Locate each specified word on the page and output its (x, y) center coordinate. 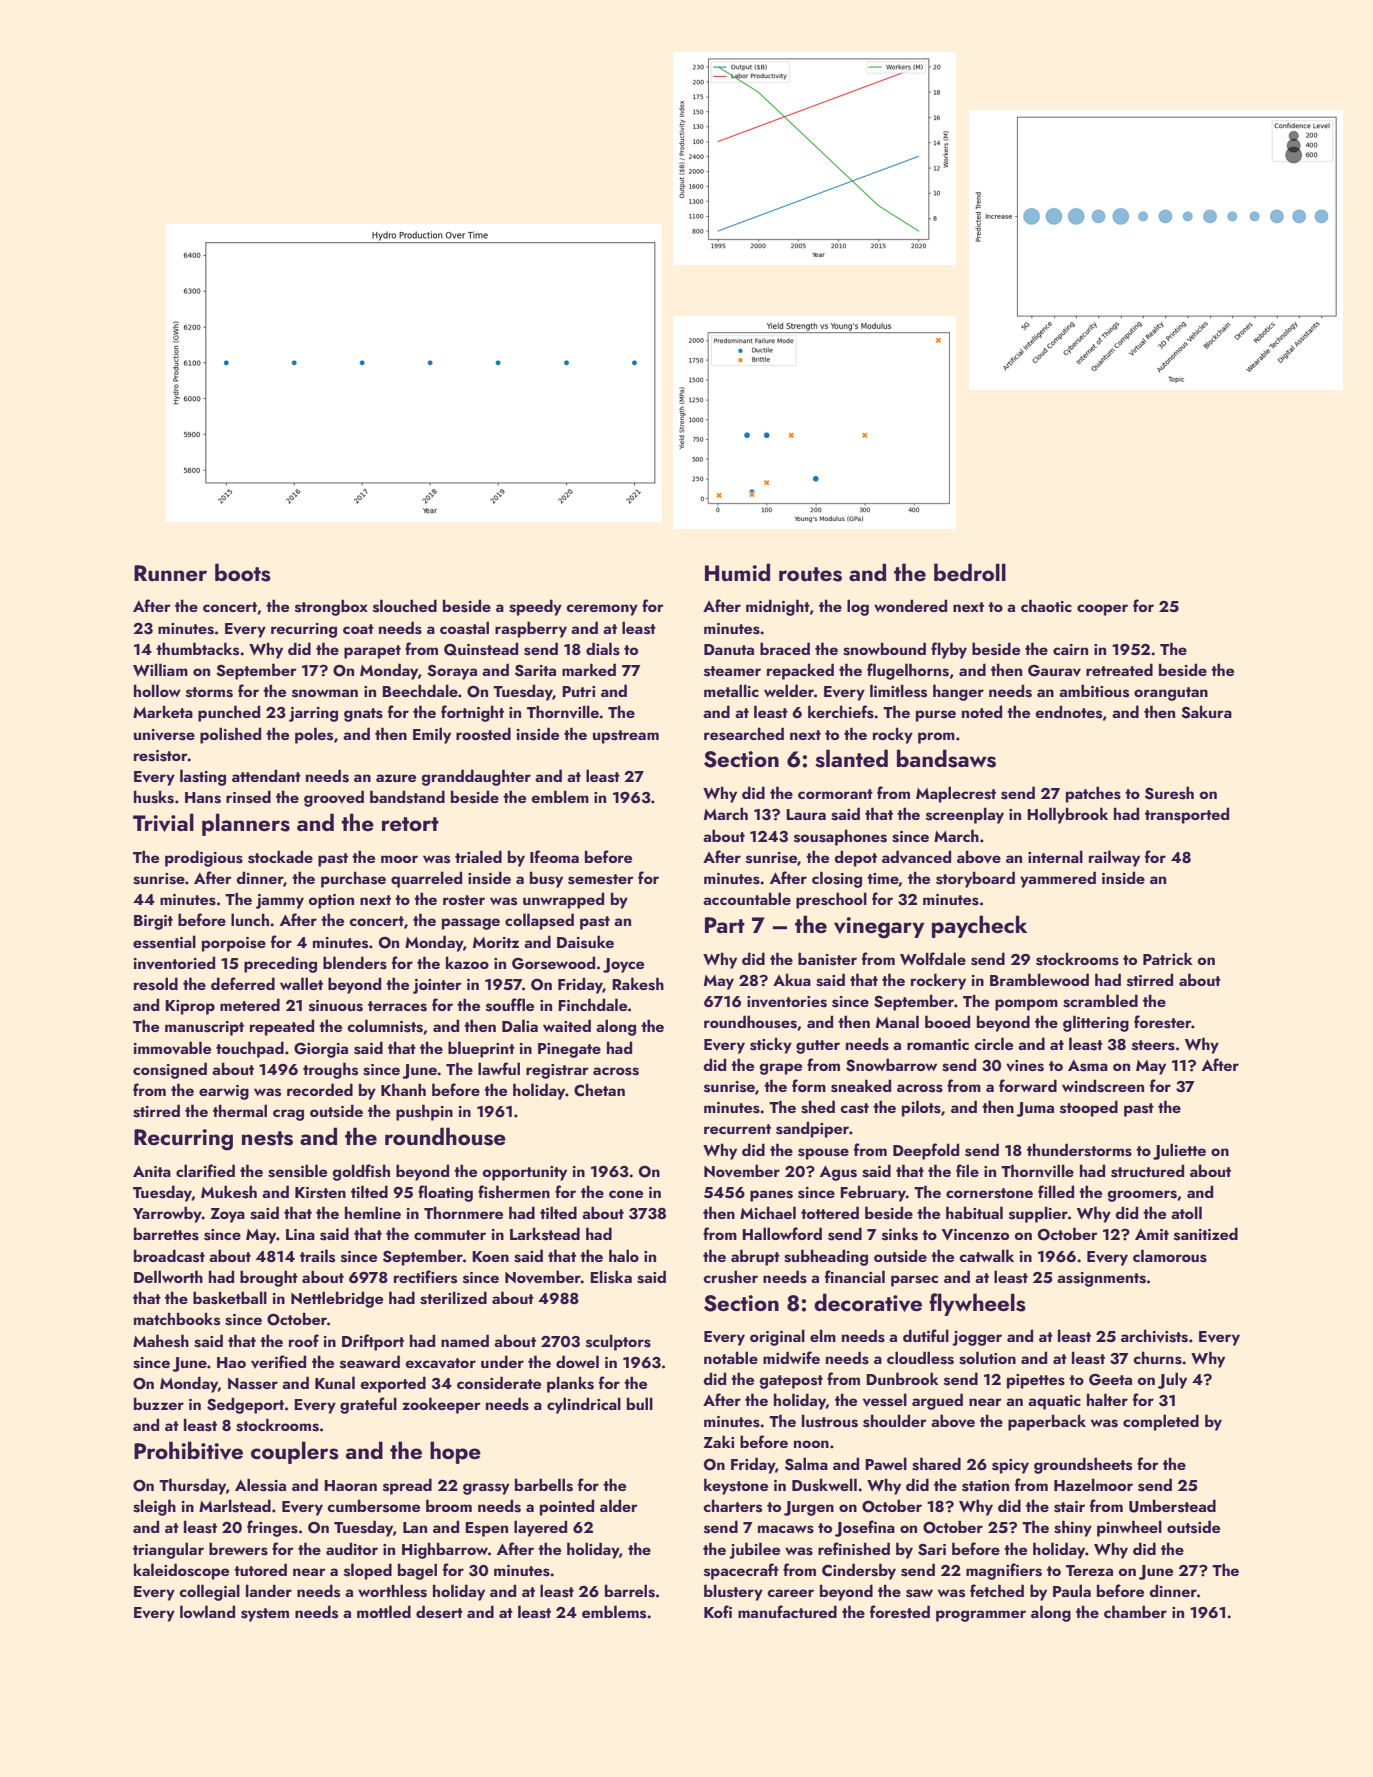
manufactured (787, 1611)
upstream (626, 737)
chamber (1135, 1611)
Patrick (1168, 958)
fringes (272, 1528)
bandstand (407, 797)
